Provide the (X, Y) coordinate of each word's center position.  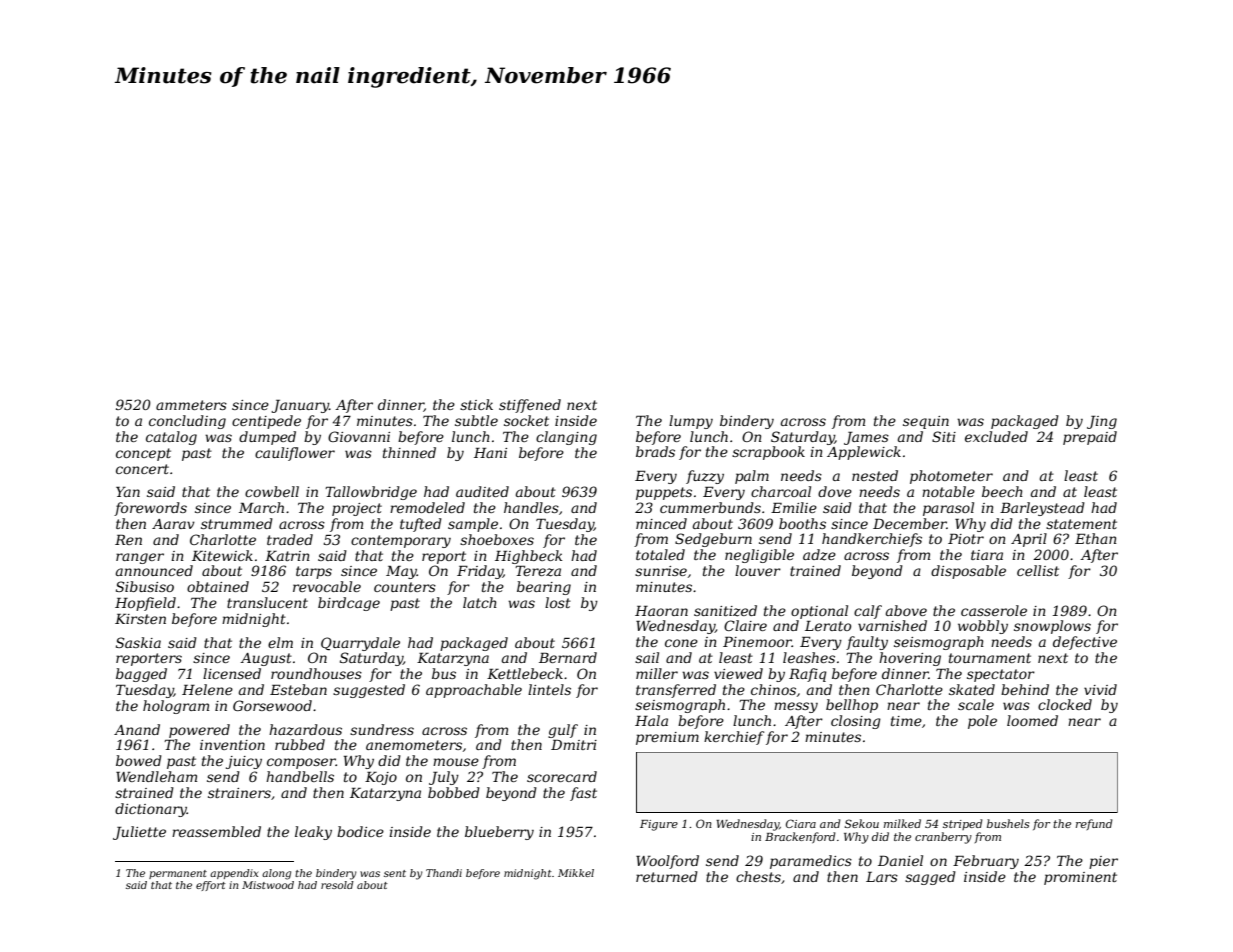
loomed (1032, 720)
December (910, 523)
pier (1103, 862)
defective (1085, 643)
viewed (738, 673)
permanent (178, 874)
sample (473, 525)
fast (583, 794)
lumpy (691, 422)
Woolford (667, 862)
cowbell (272, 491)
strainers (239, 793)
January (300, 406)
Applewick (864, 453)
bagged (141, 675)
